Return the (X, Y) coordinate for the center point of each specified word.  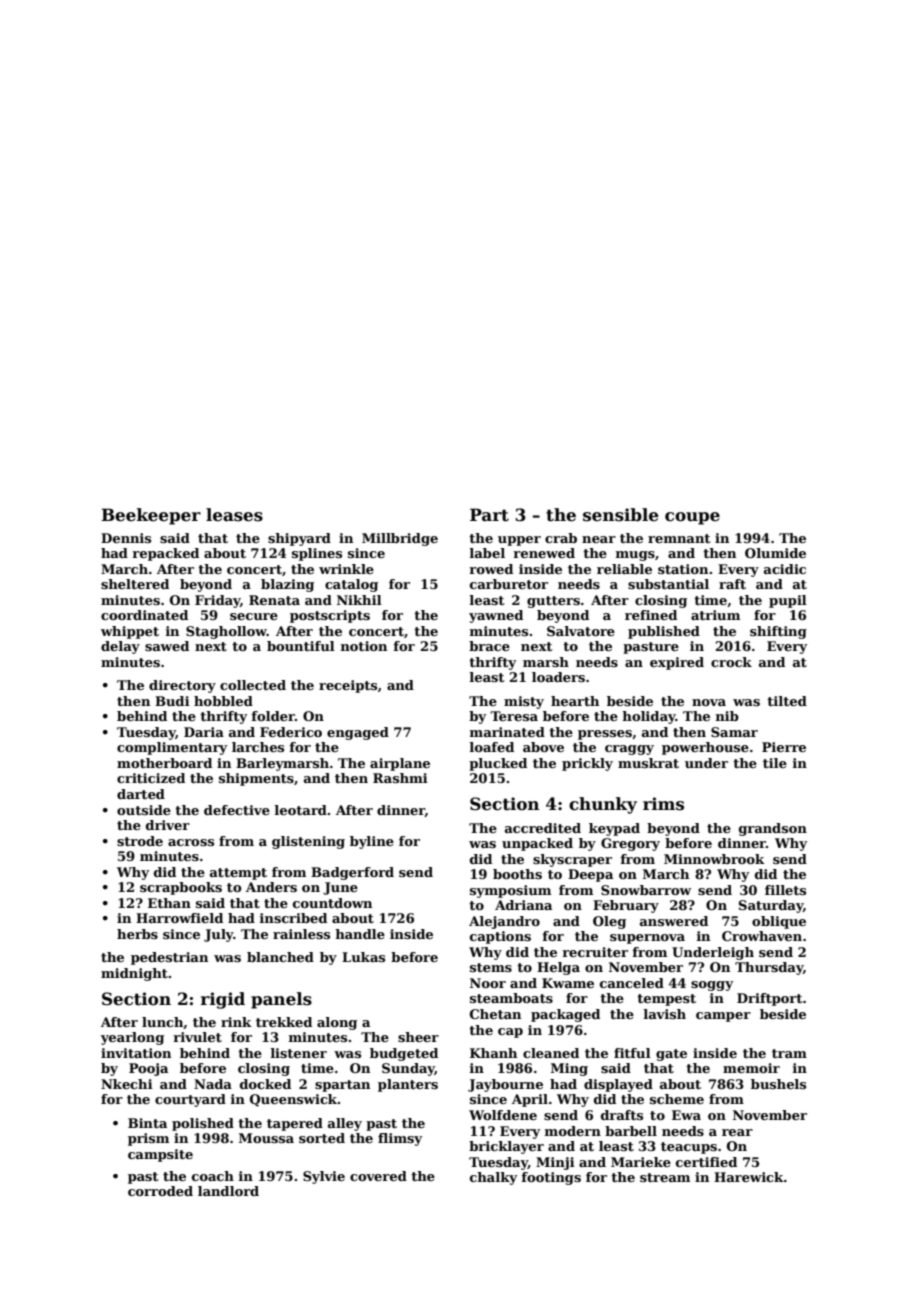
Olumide (775, 553)
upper (519, 541)
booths (517, 874)
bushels (778, 1084)
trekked (284, 1022)
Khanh (493, 1053)
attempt (238, 874)
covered (378, 1176)
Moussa (266, 1138)
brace (489, 646)
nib (727, 716)
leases (234, 515)
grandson (773, 829)
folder (273, 716)
